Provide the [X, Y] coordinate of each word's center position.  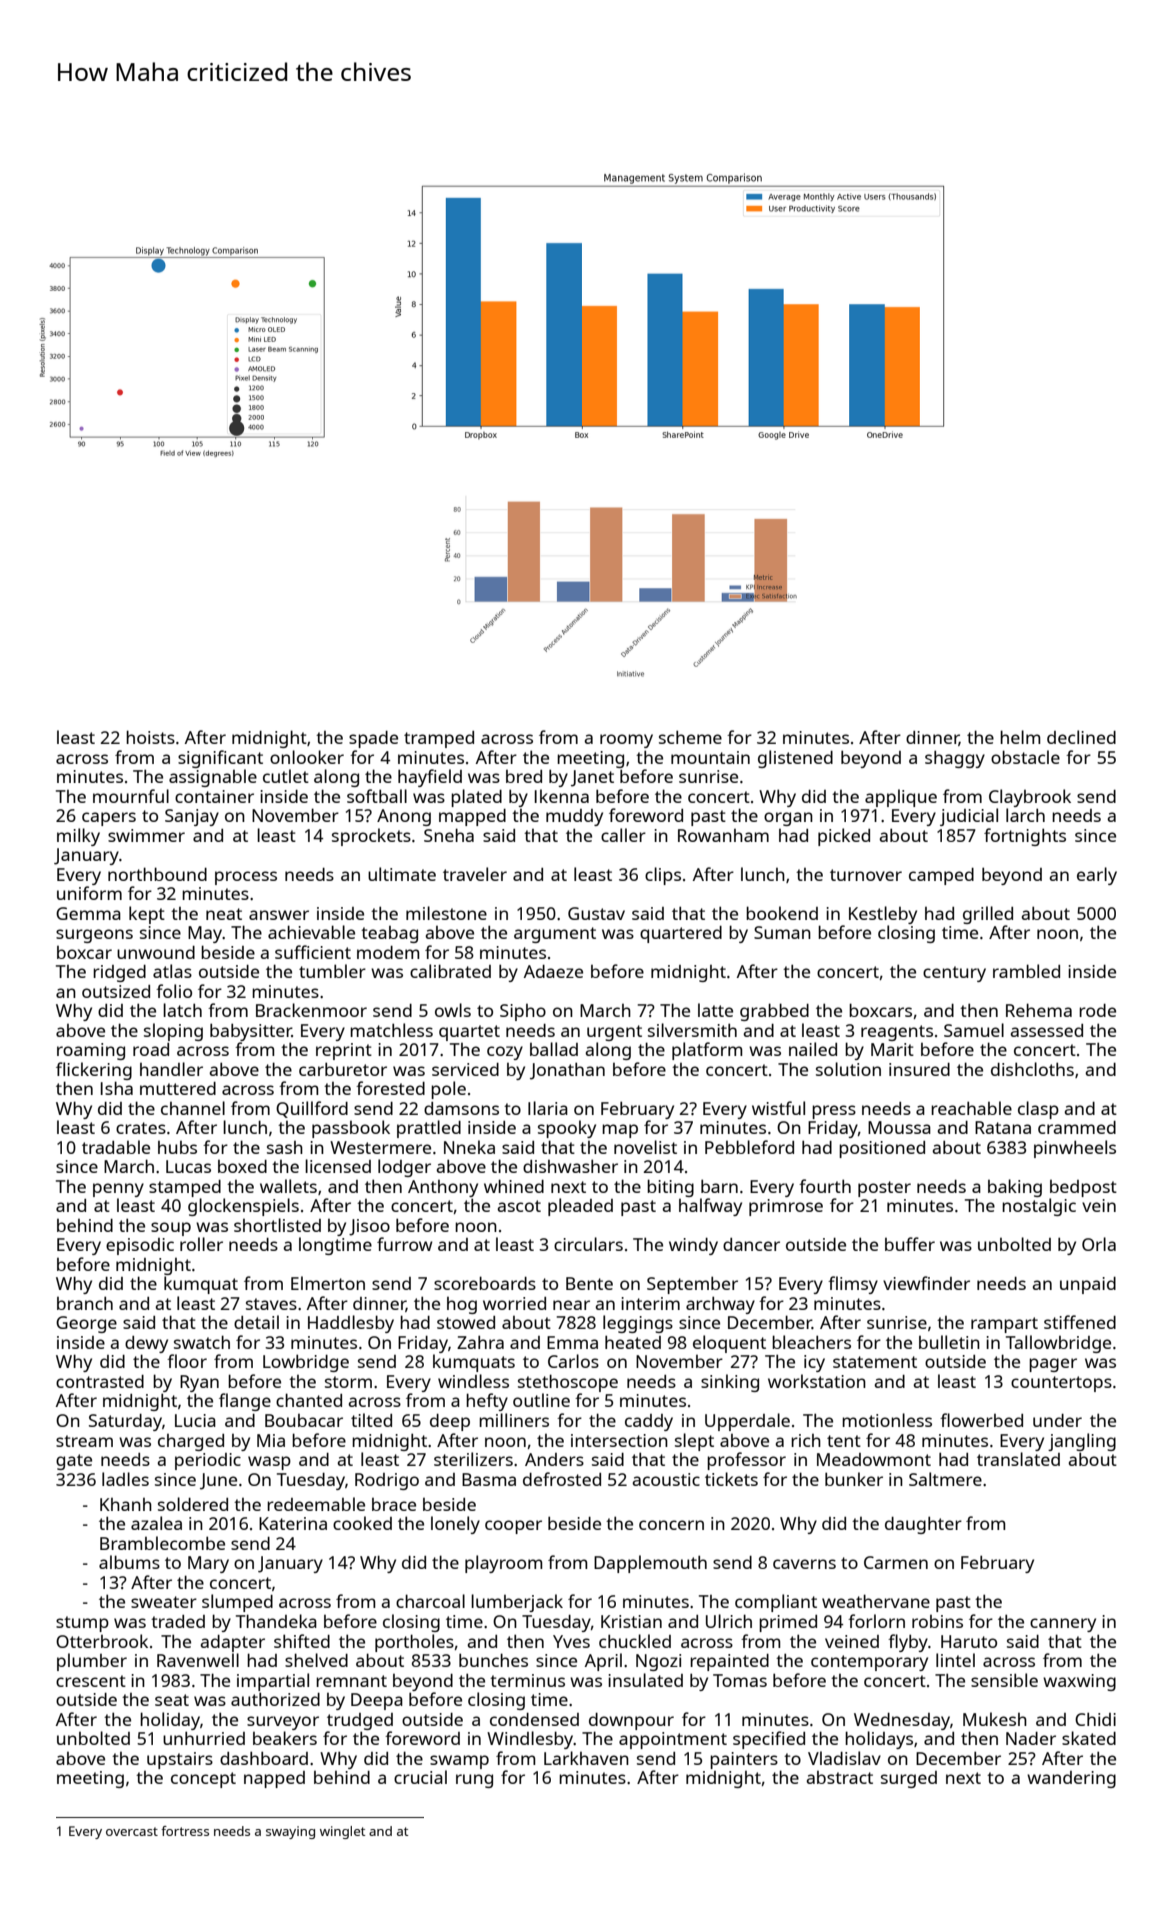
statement [875, 1362]
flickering [94, 1071]
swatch [202, 1342]
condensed [534, 1719]
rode [1097, 1010]
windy [693, 1246]
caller [623, 835]
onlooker [307, 757]
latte [715, 1010]
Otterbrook [102, 1641]
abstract [839, 1777]
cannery [1063, 1625]
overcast [132, 1831]
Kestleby [883, 915]
